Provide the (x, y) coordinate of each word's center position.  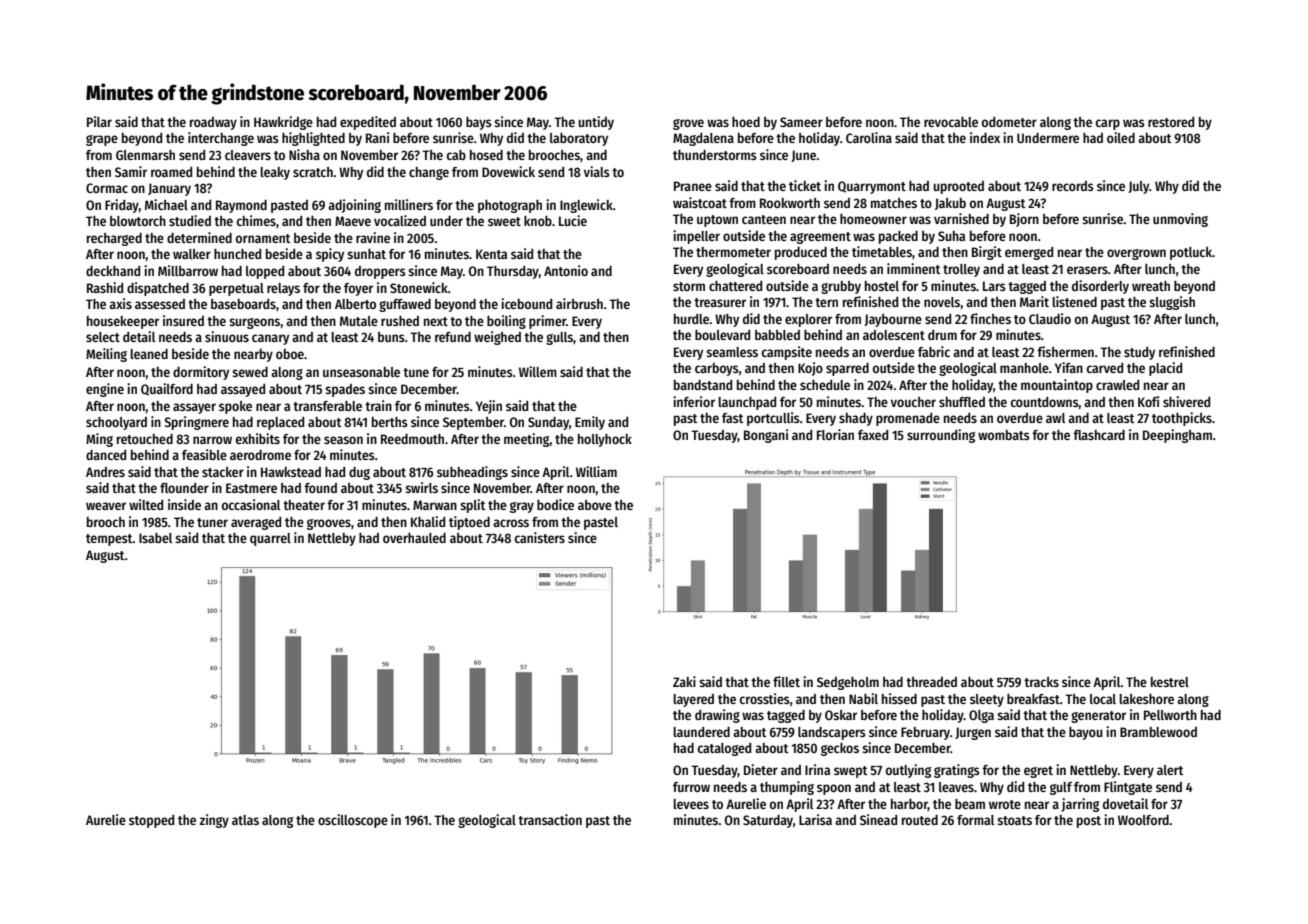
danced (106, 455)
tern (826, 302)
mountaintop (1057, 386)
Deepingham (1177, 436)
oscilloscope (353, 821)
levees (691, 804)
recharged (114, 239)
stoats (1015, 820)
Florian (835, 434)
